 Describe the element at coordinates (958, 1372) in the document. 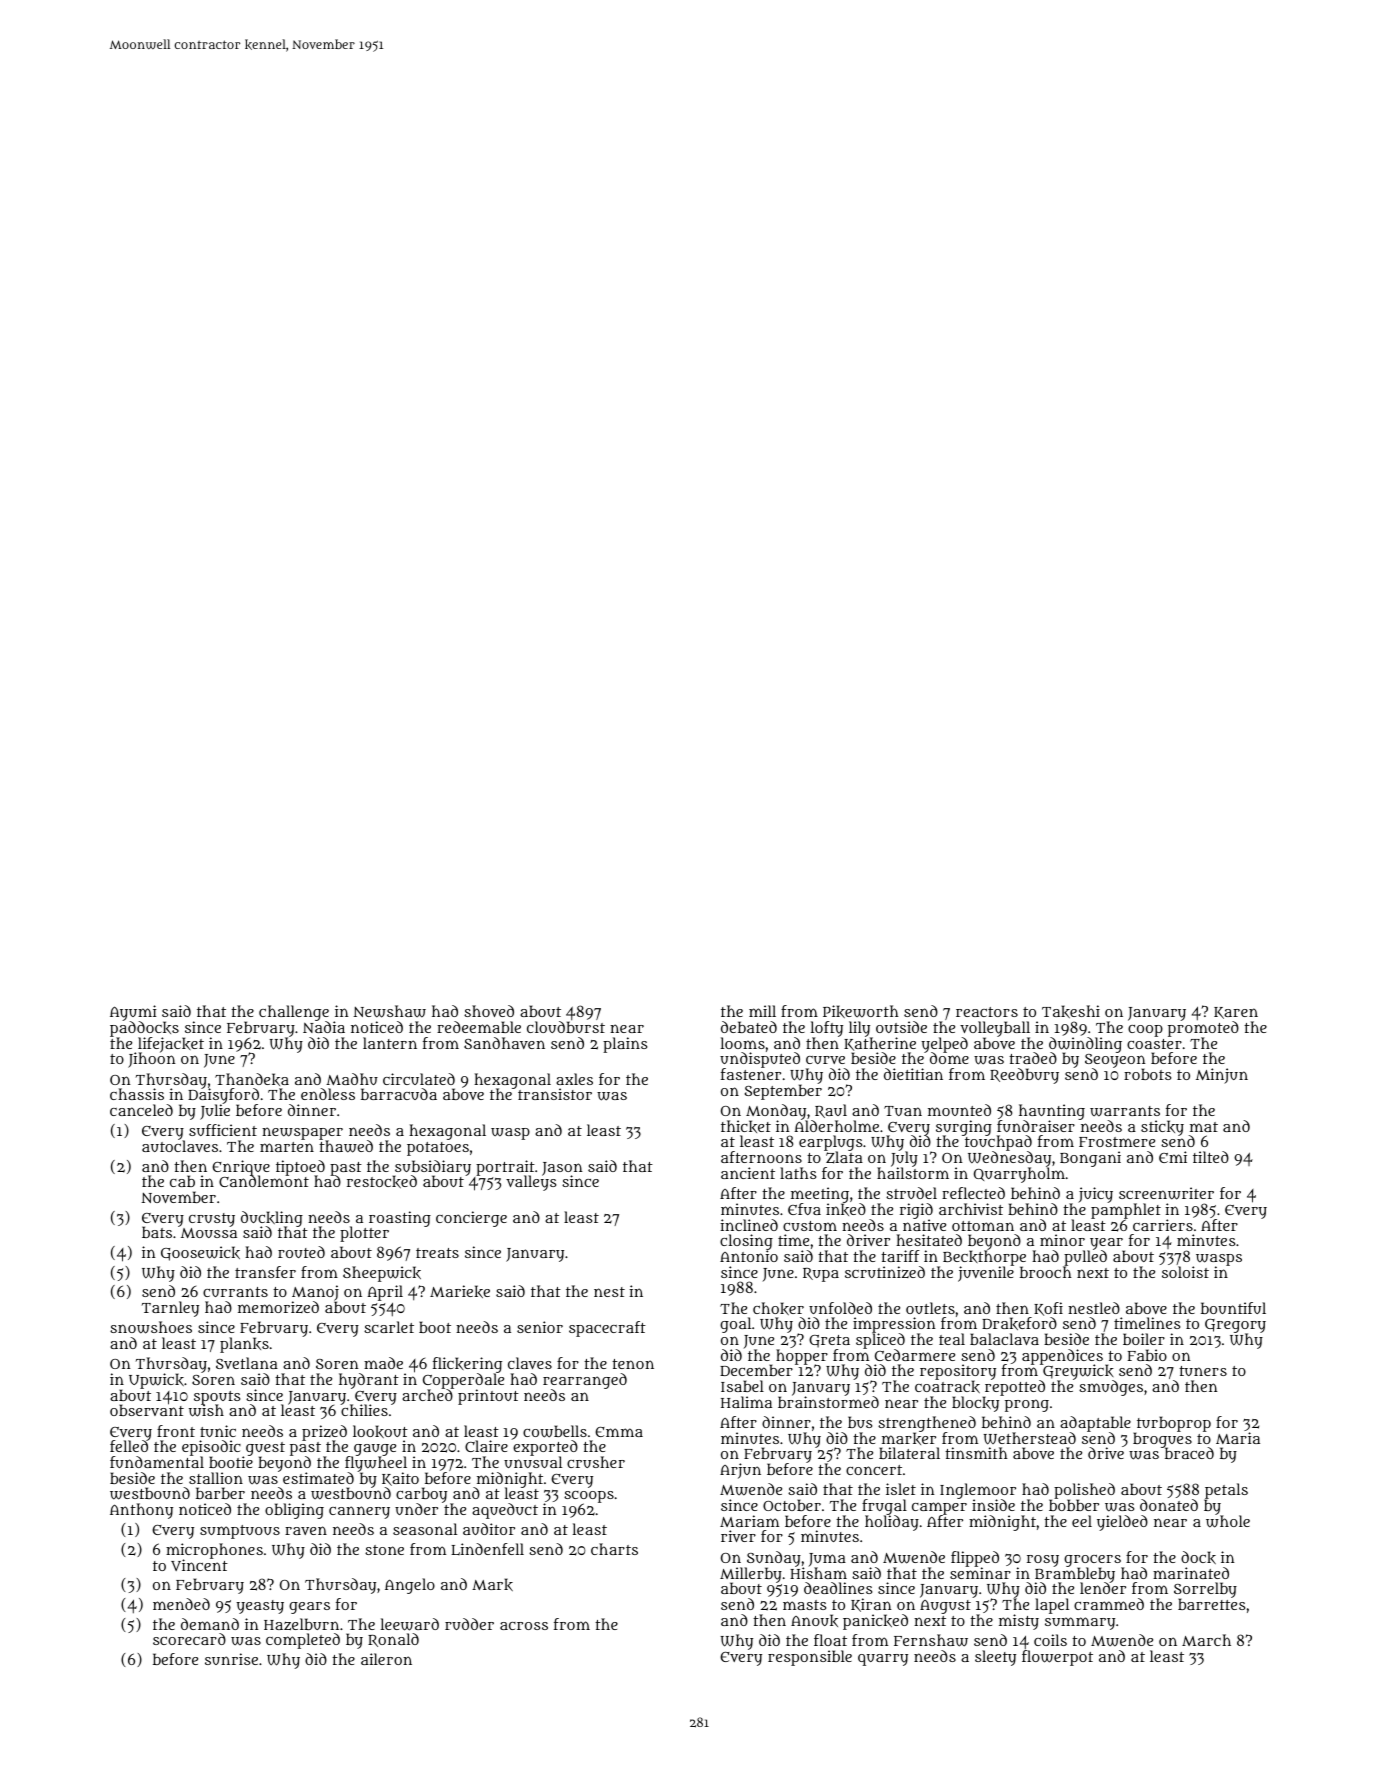

I see `repository` at that location.
